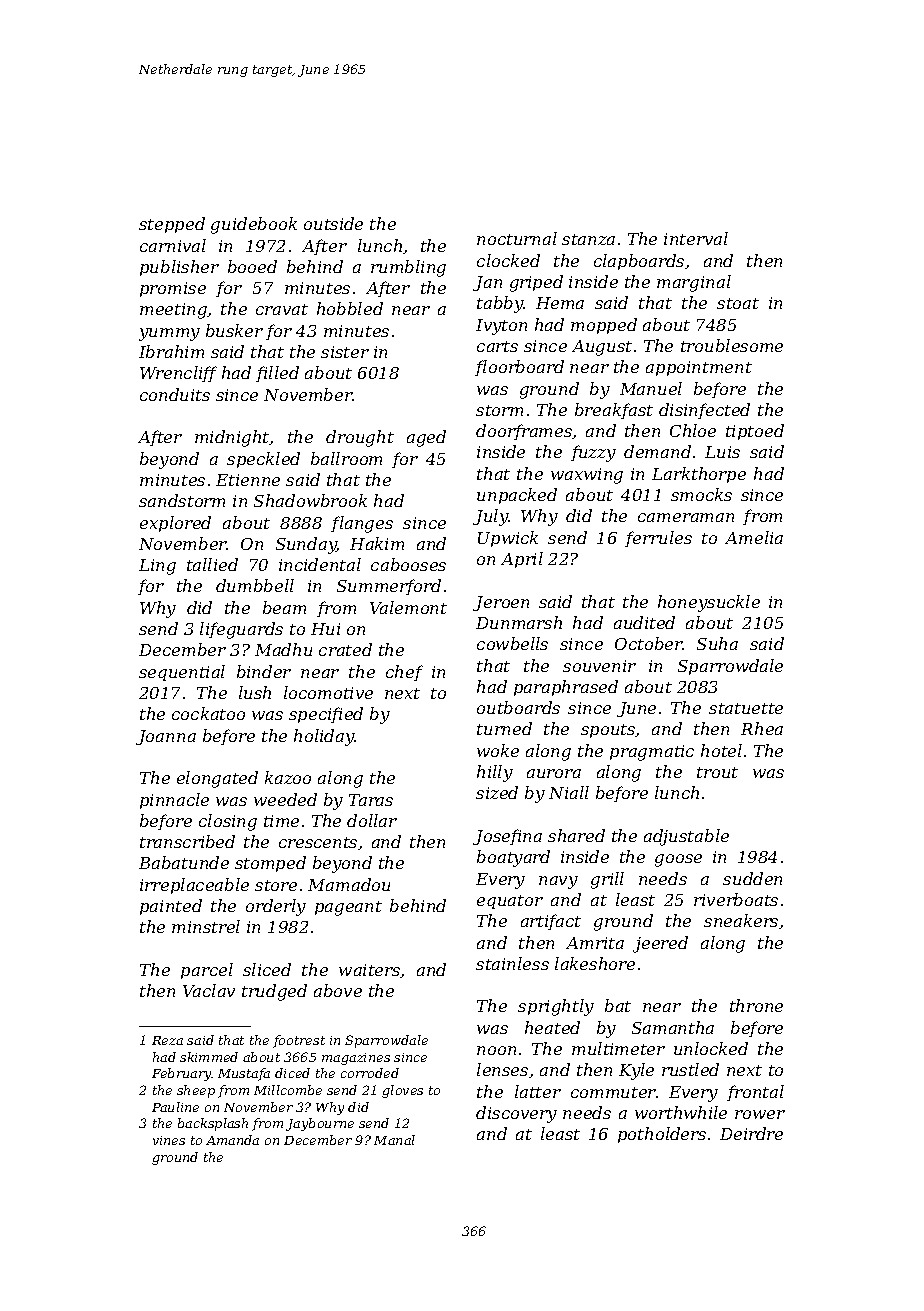  What do you see at coordinates (348, 908) in the screenshot?
I see `pageant` at bounding box center [348, 908].
